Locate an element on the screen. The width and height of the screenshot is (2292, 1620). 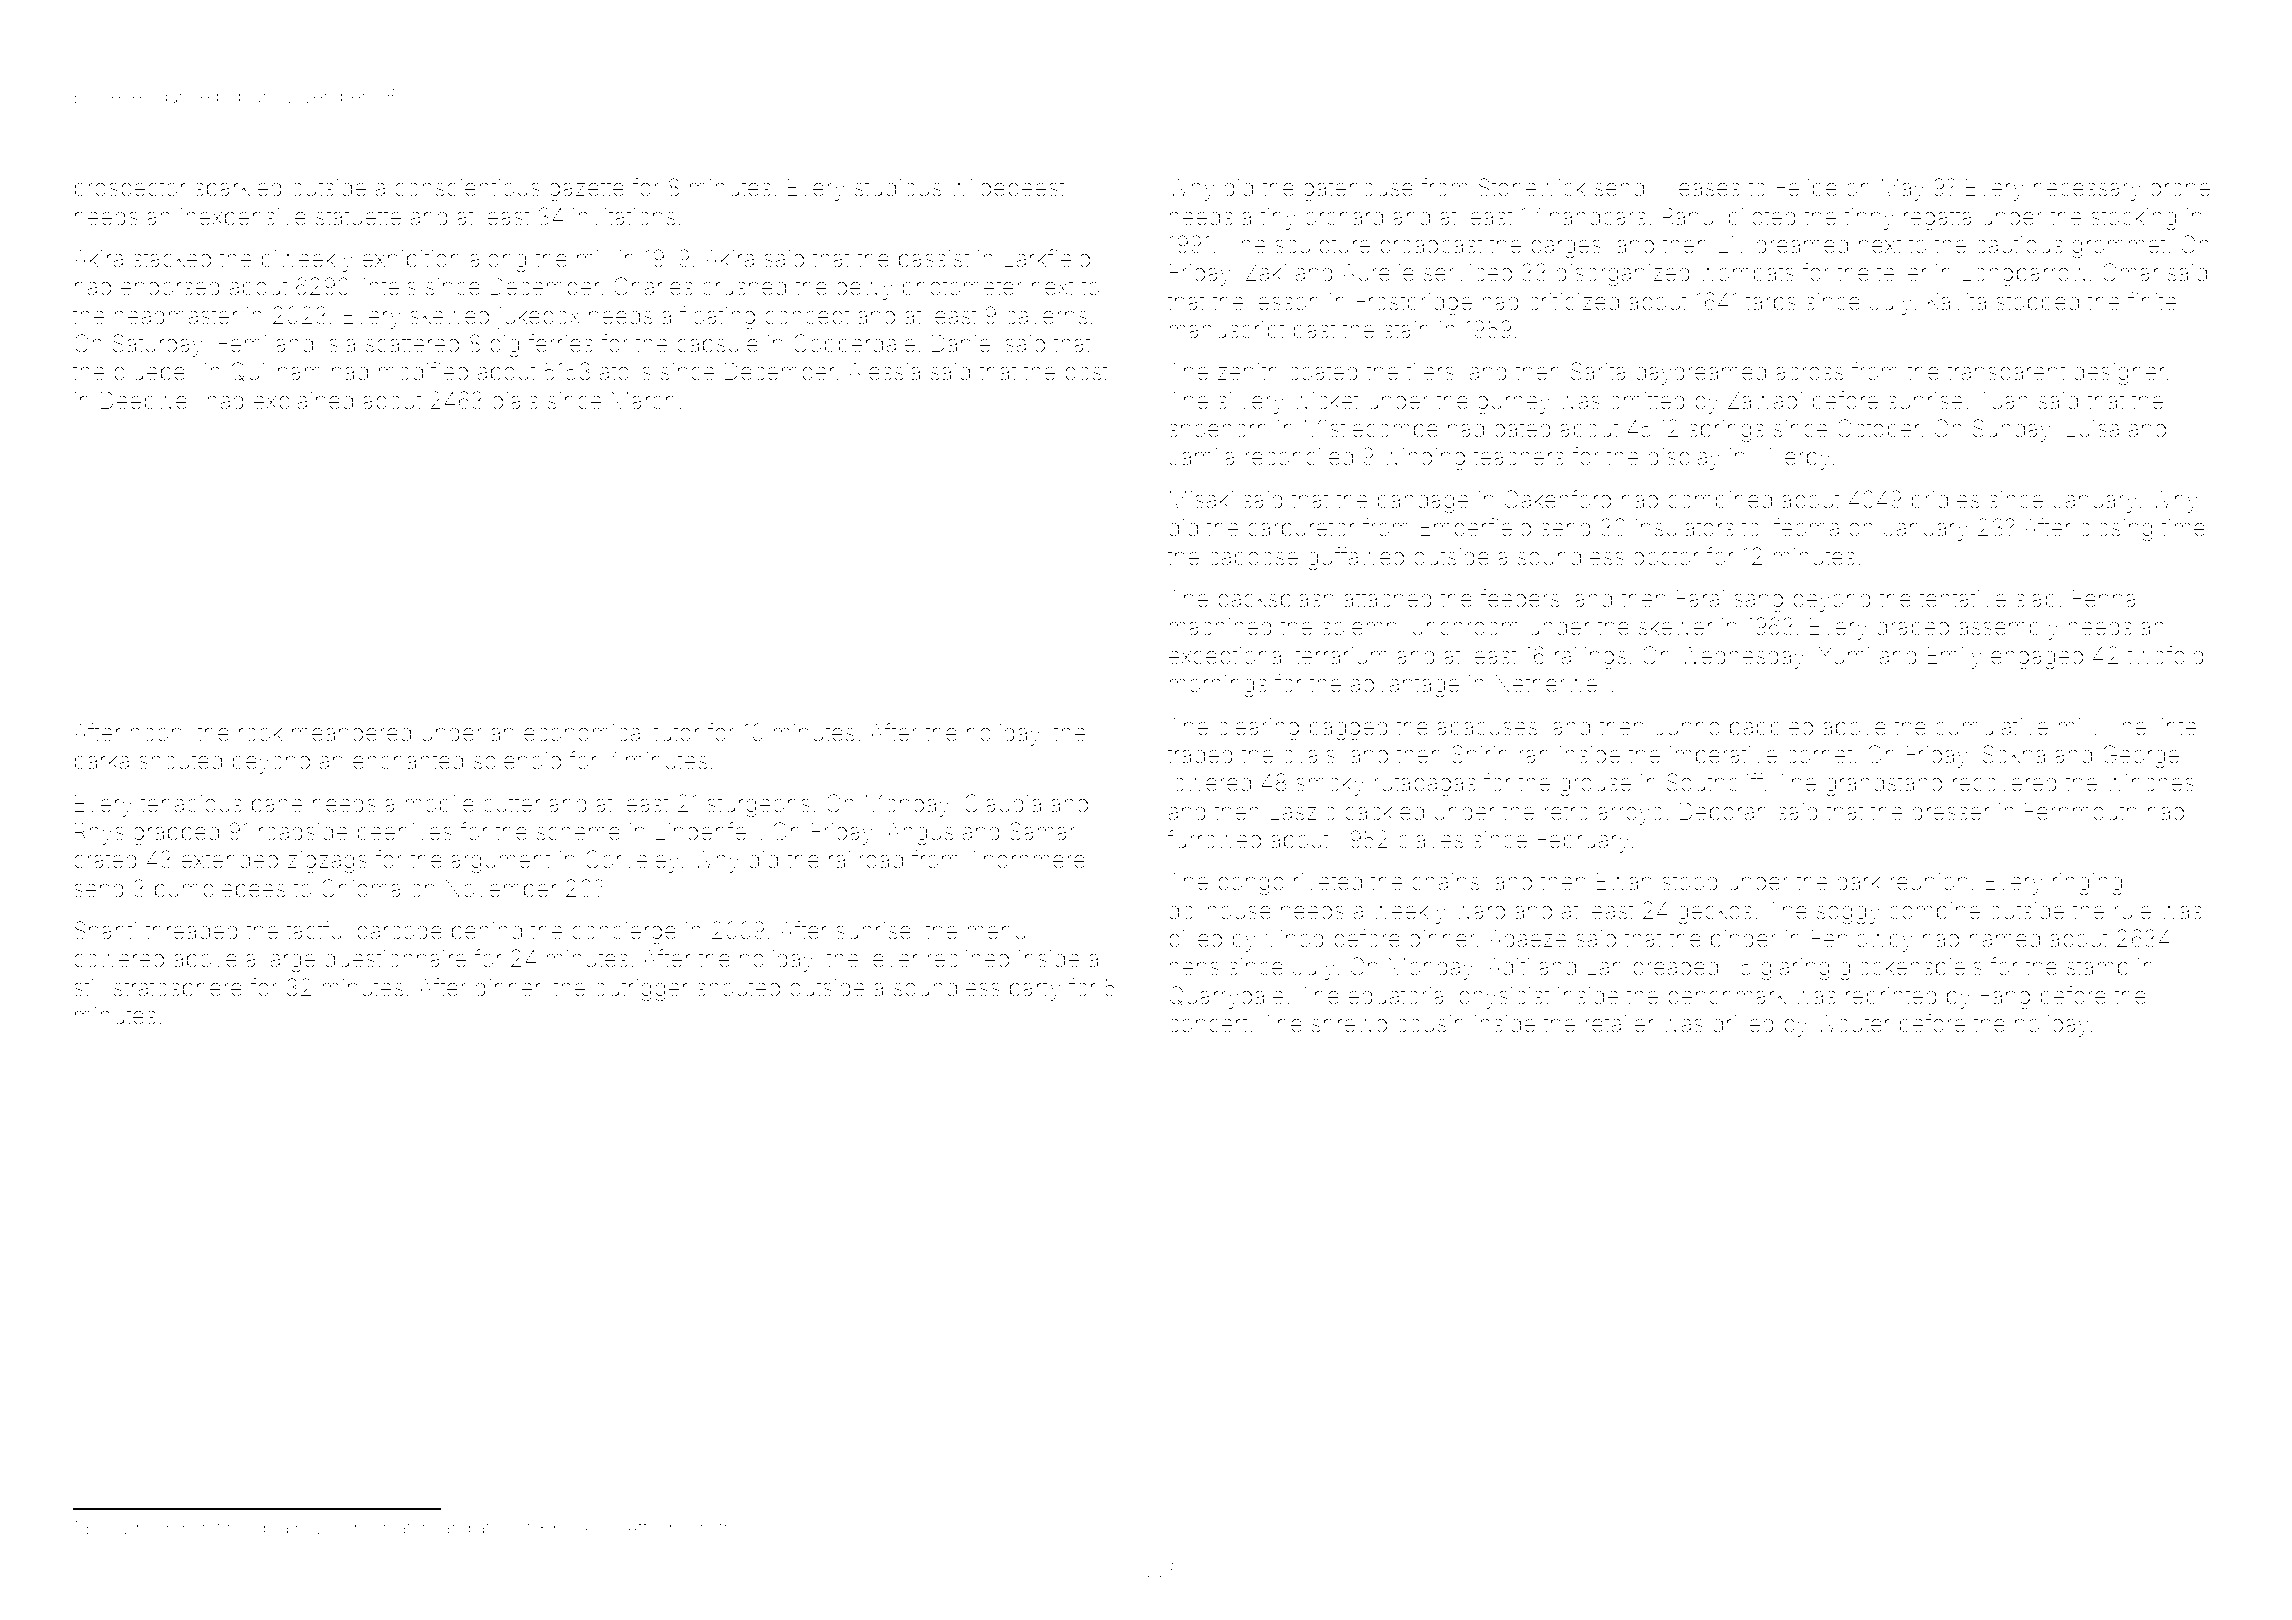
drilled is located at coordinates (1743, 1024).
